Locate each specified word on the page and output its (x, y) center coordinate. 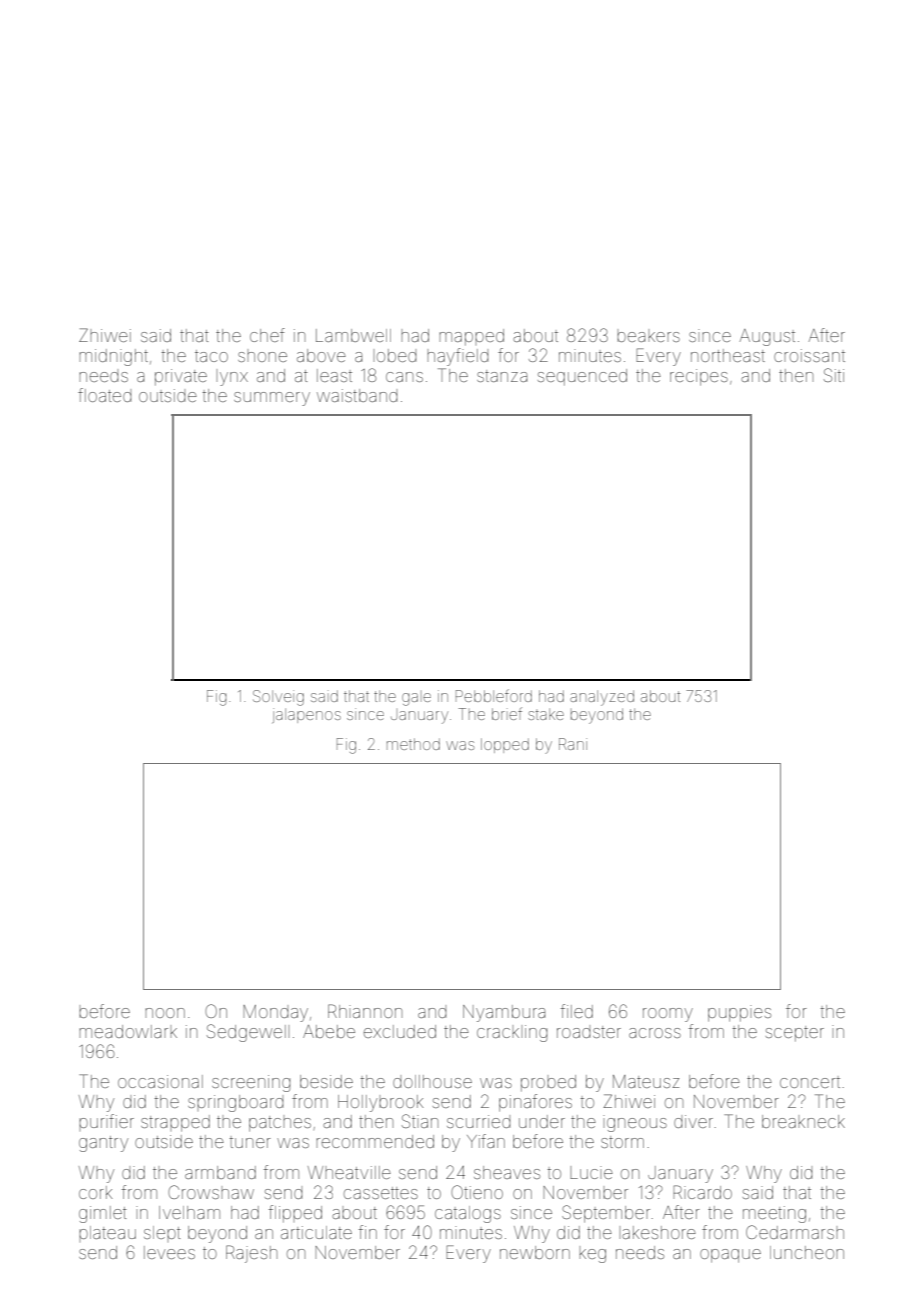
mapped (471, 337)
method (413, 744)
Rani (573, 744)
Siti (834, 375)
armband (220, 1172)
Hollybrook (381, 1103)
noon (165, 1013)
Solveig (278, 698)
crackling (512, 1033)
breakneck (803, 1121)
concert (810, 1082)
